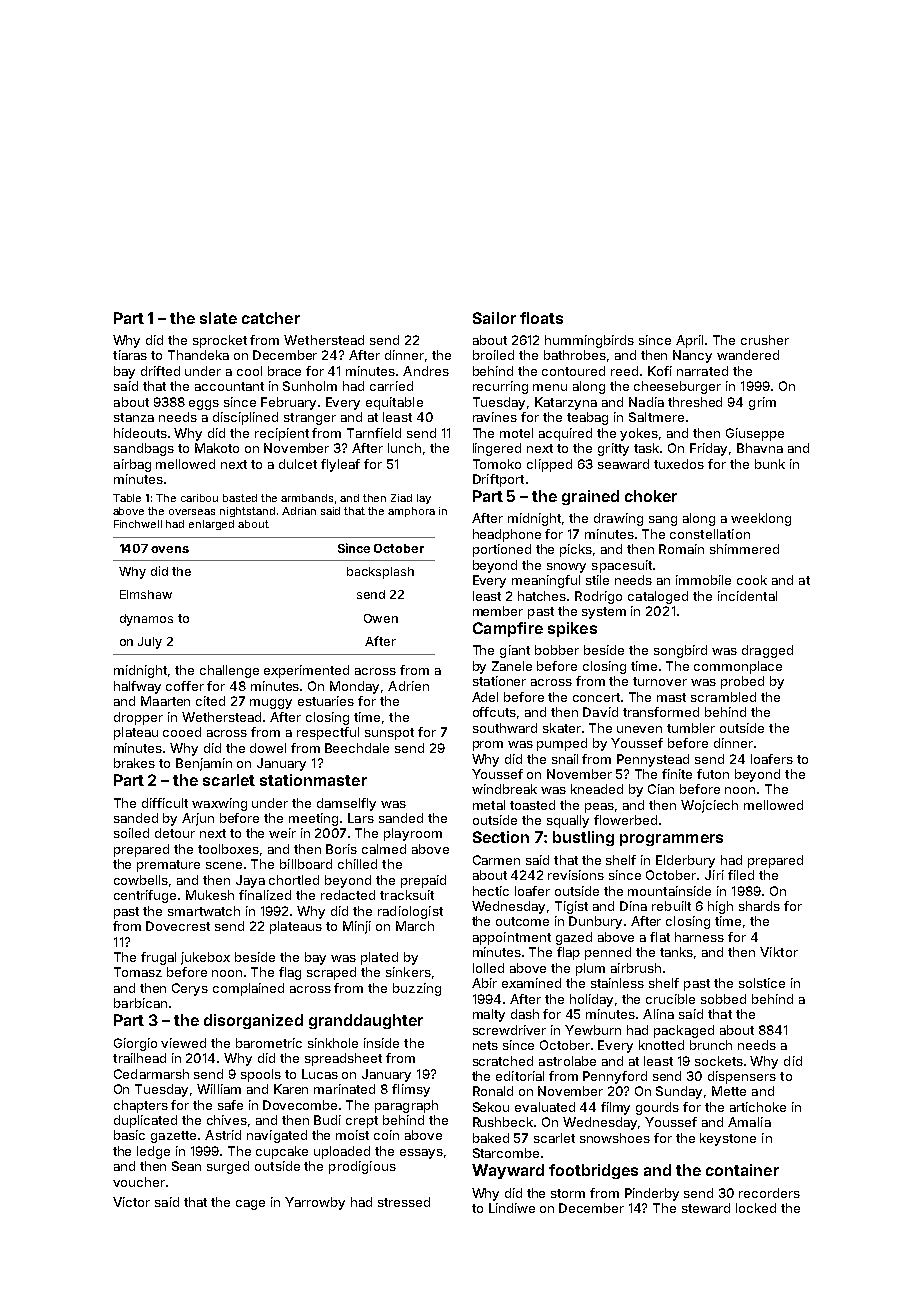 The width and height of the document is (924, 1308). What do you see at coordinates (576, 550) in the document?
I see `picks` at bounding box center [576, 550].
